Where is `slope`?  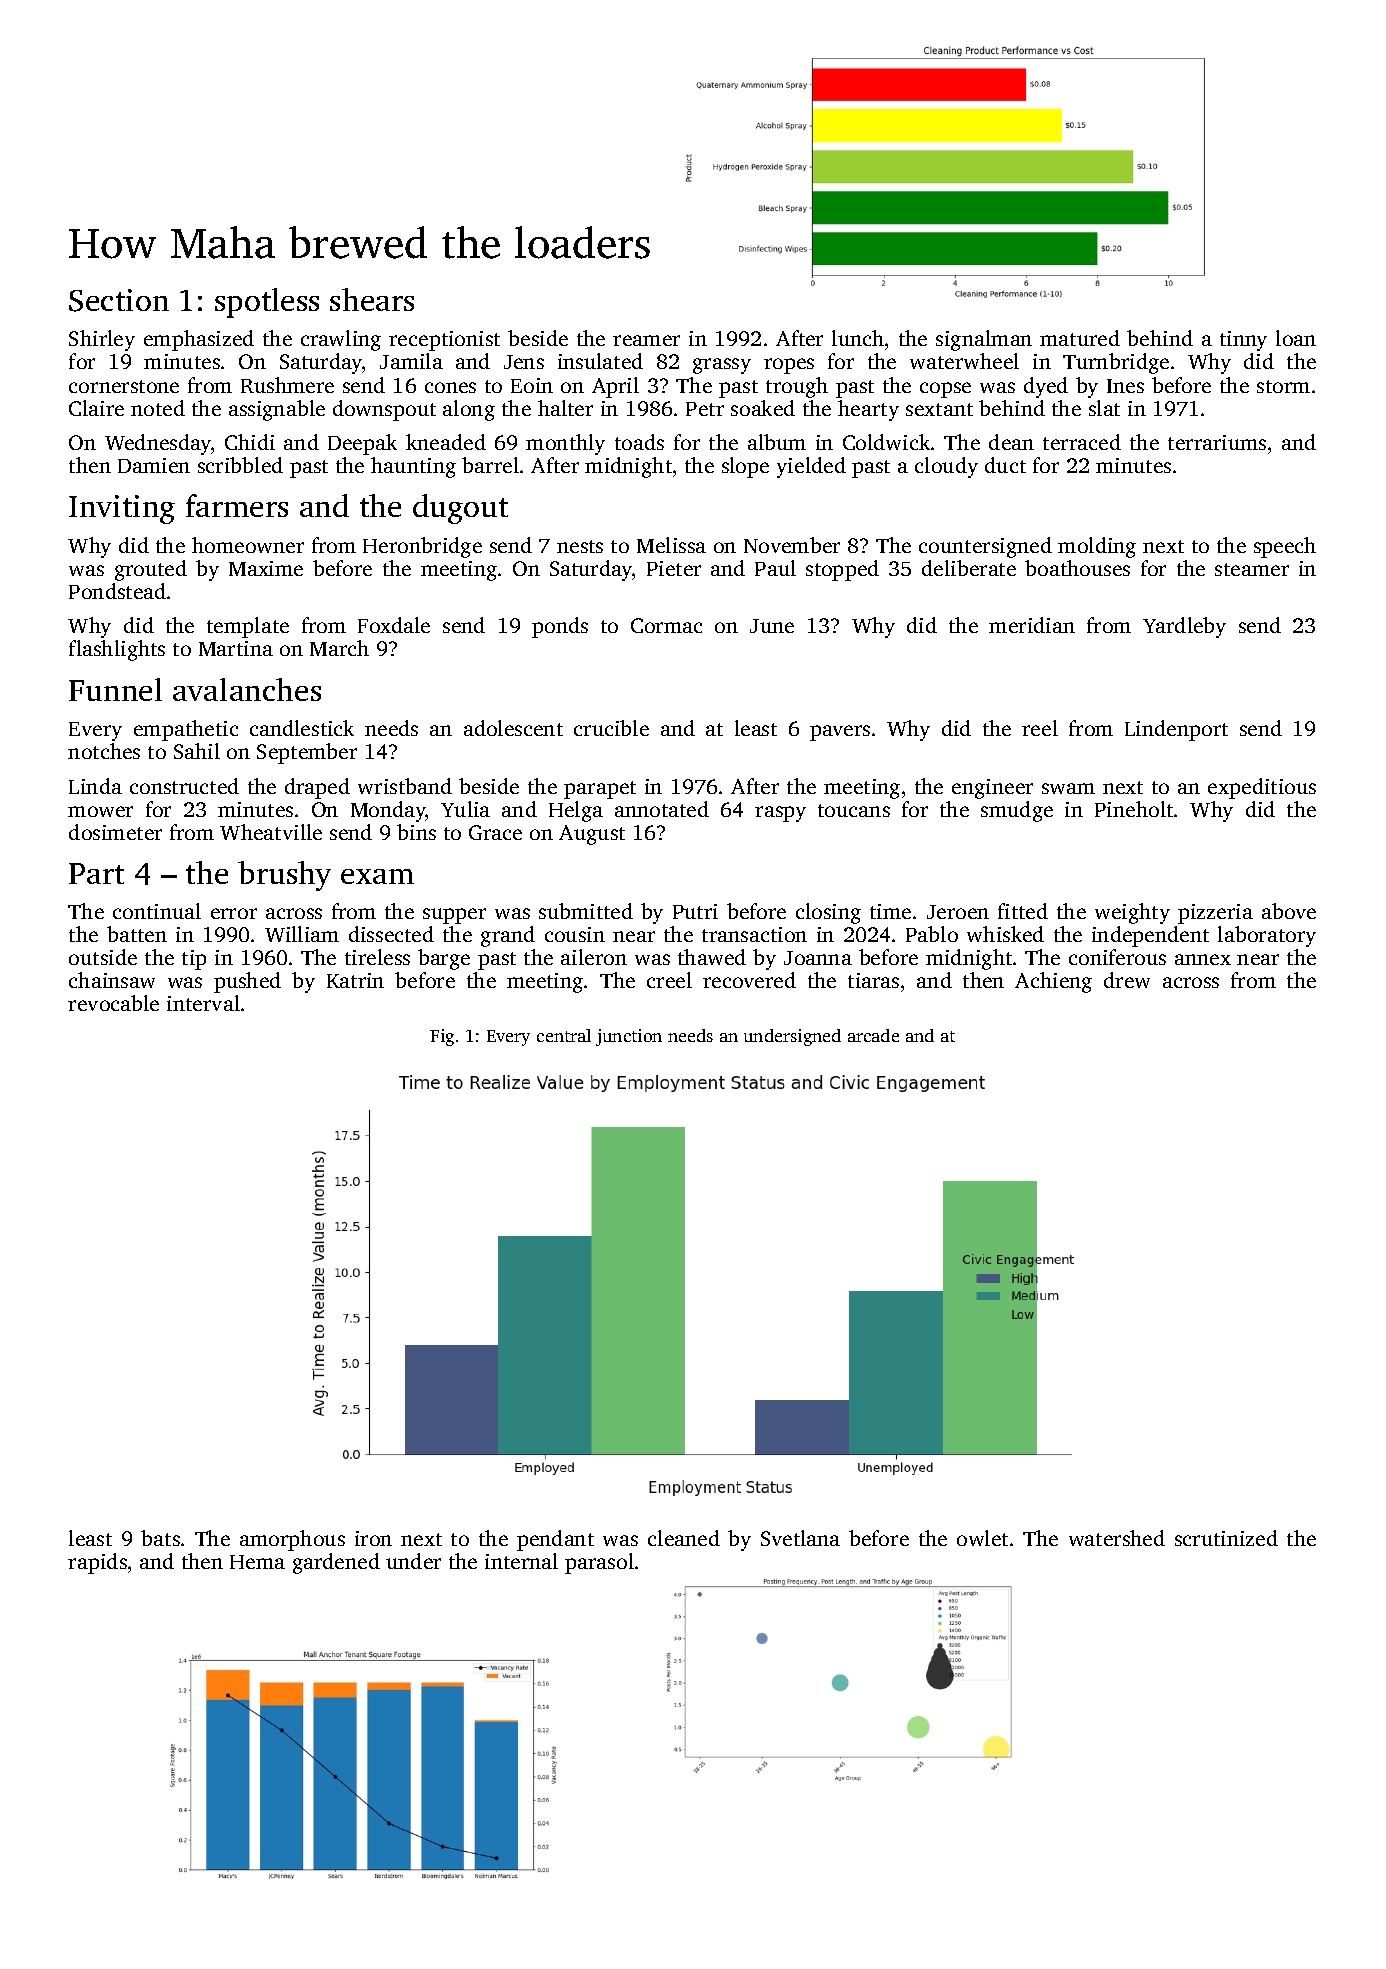 slope is located at coordinates (745, 467).
